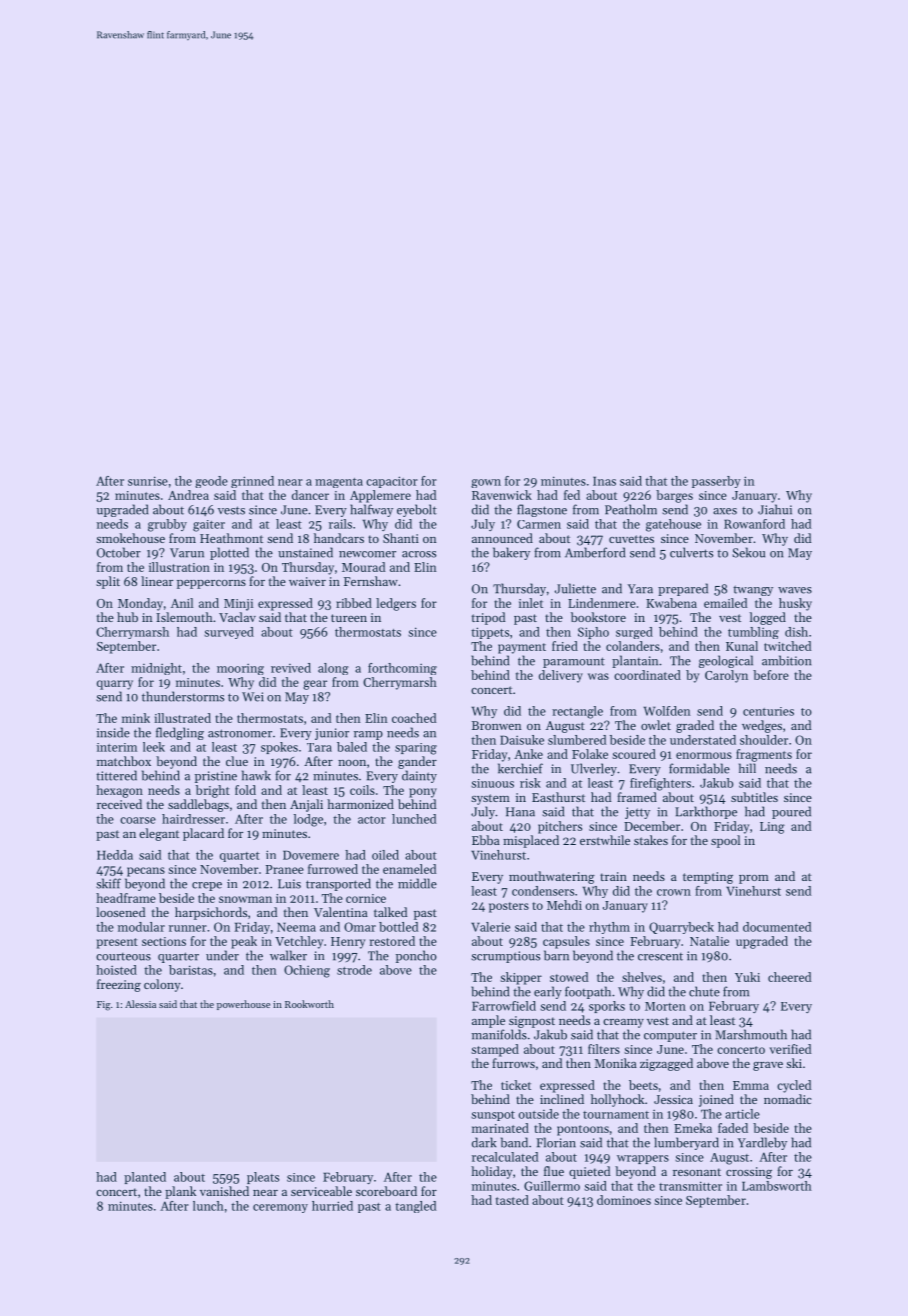 Image resolution: width=908 pixels, height=1316 pixels. I want to click on interim, so click(117, 747).
